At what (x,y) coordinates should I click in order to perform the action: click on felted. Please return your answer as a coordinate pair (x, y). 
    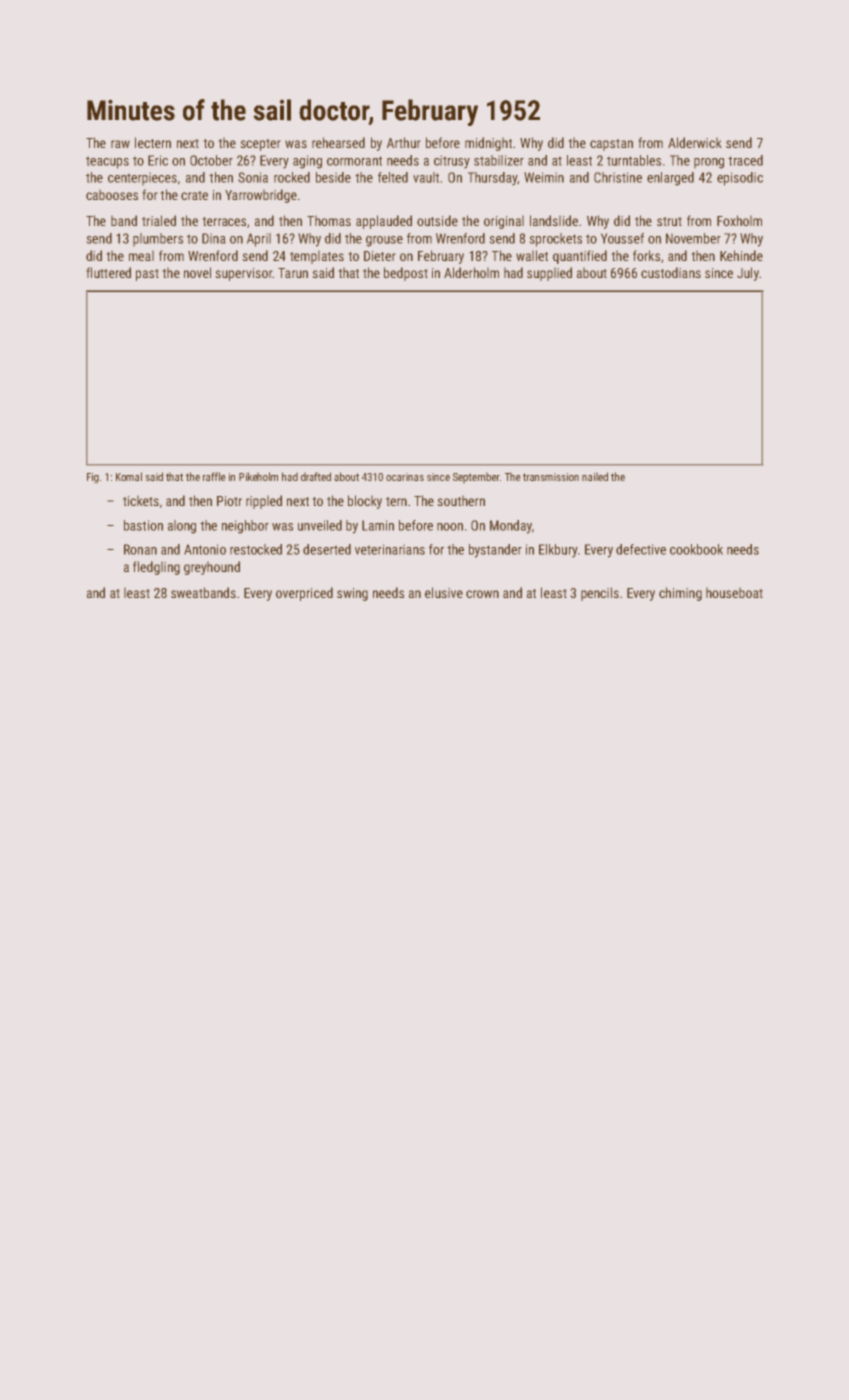
    Looking at the image, I should click on (393, 177).
